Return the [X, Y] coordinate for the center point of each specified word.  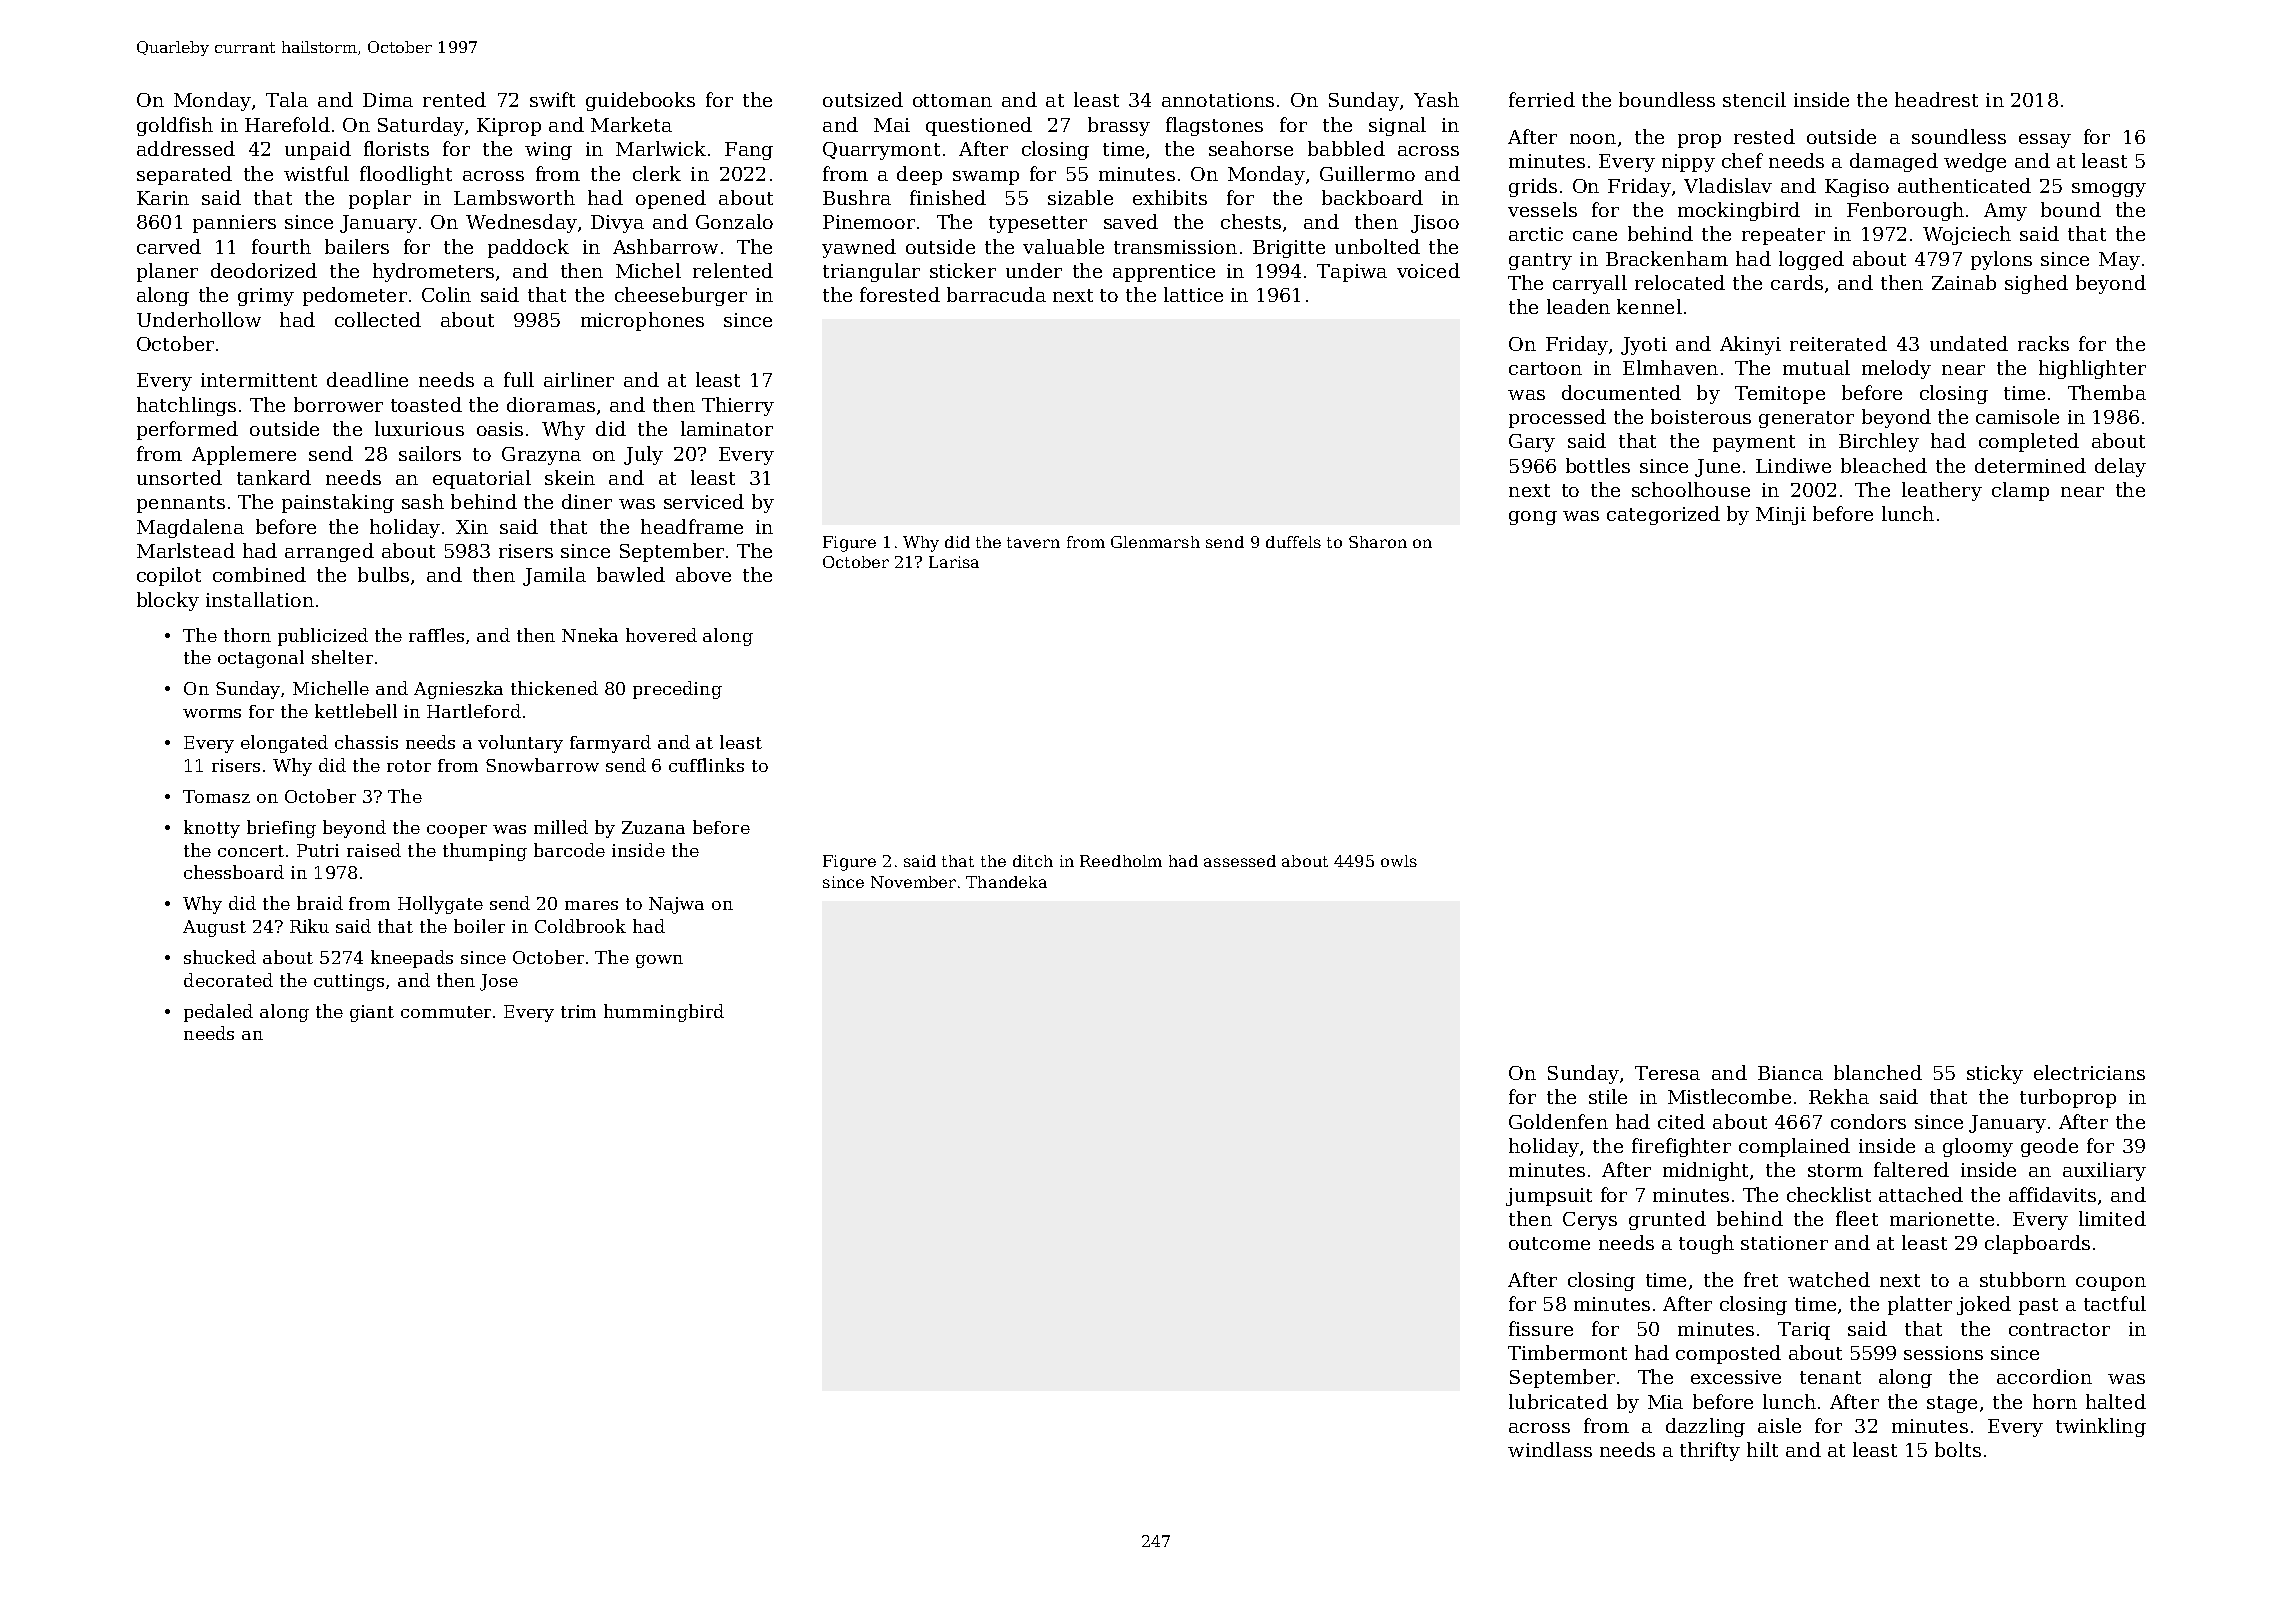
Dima [388, 100]
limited [2112, 1218]
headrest [1936, 99]
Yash [1436, 99]
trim [578, 1011]
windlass [1550, 1449]
